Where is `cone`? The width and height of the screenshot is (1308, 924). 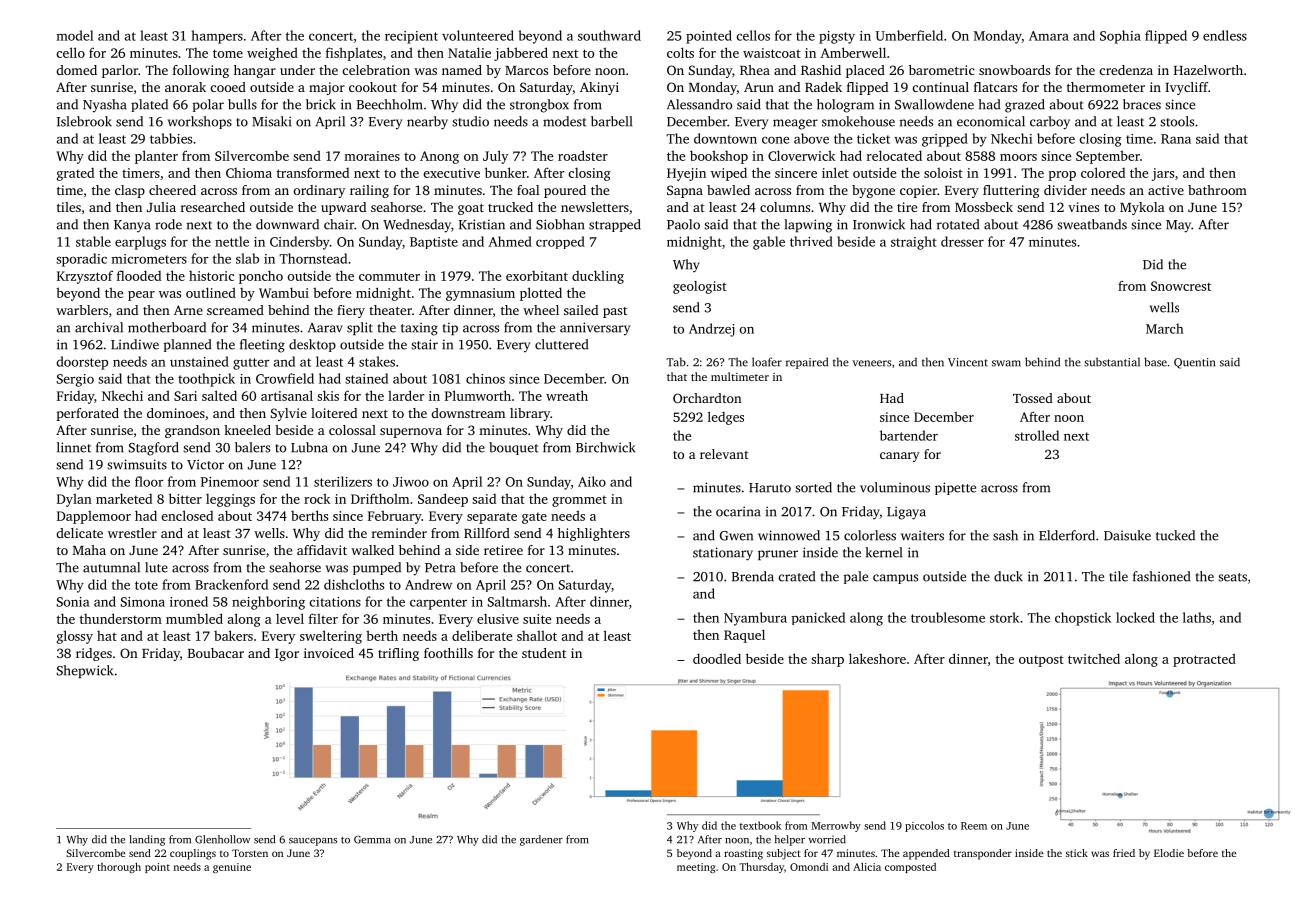
cone is located at coordinates (775, 140).
